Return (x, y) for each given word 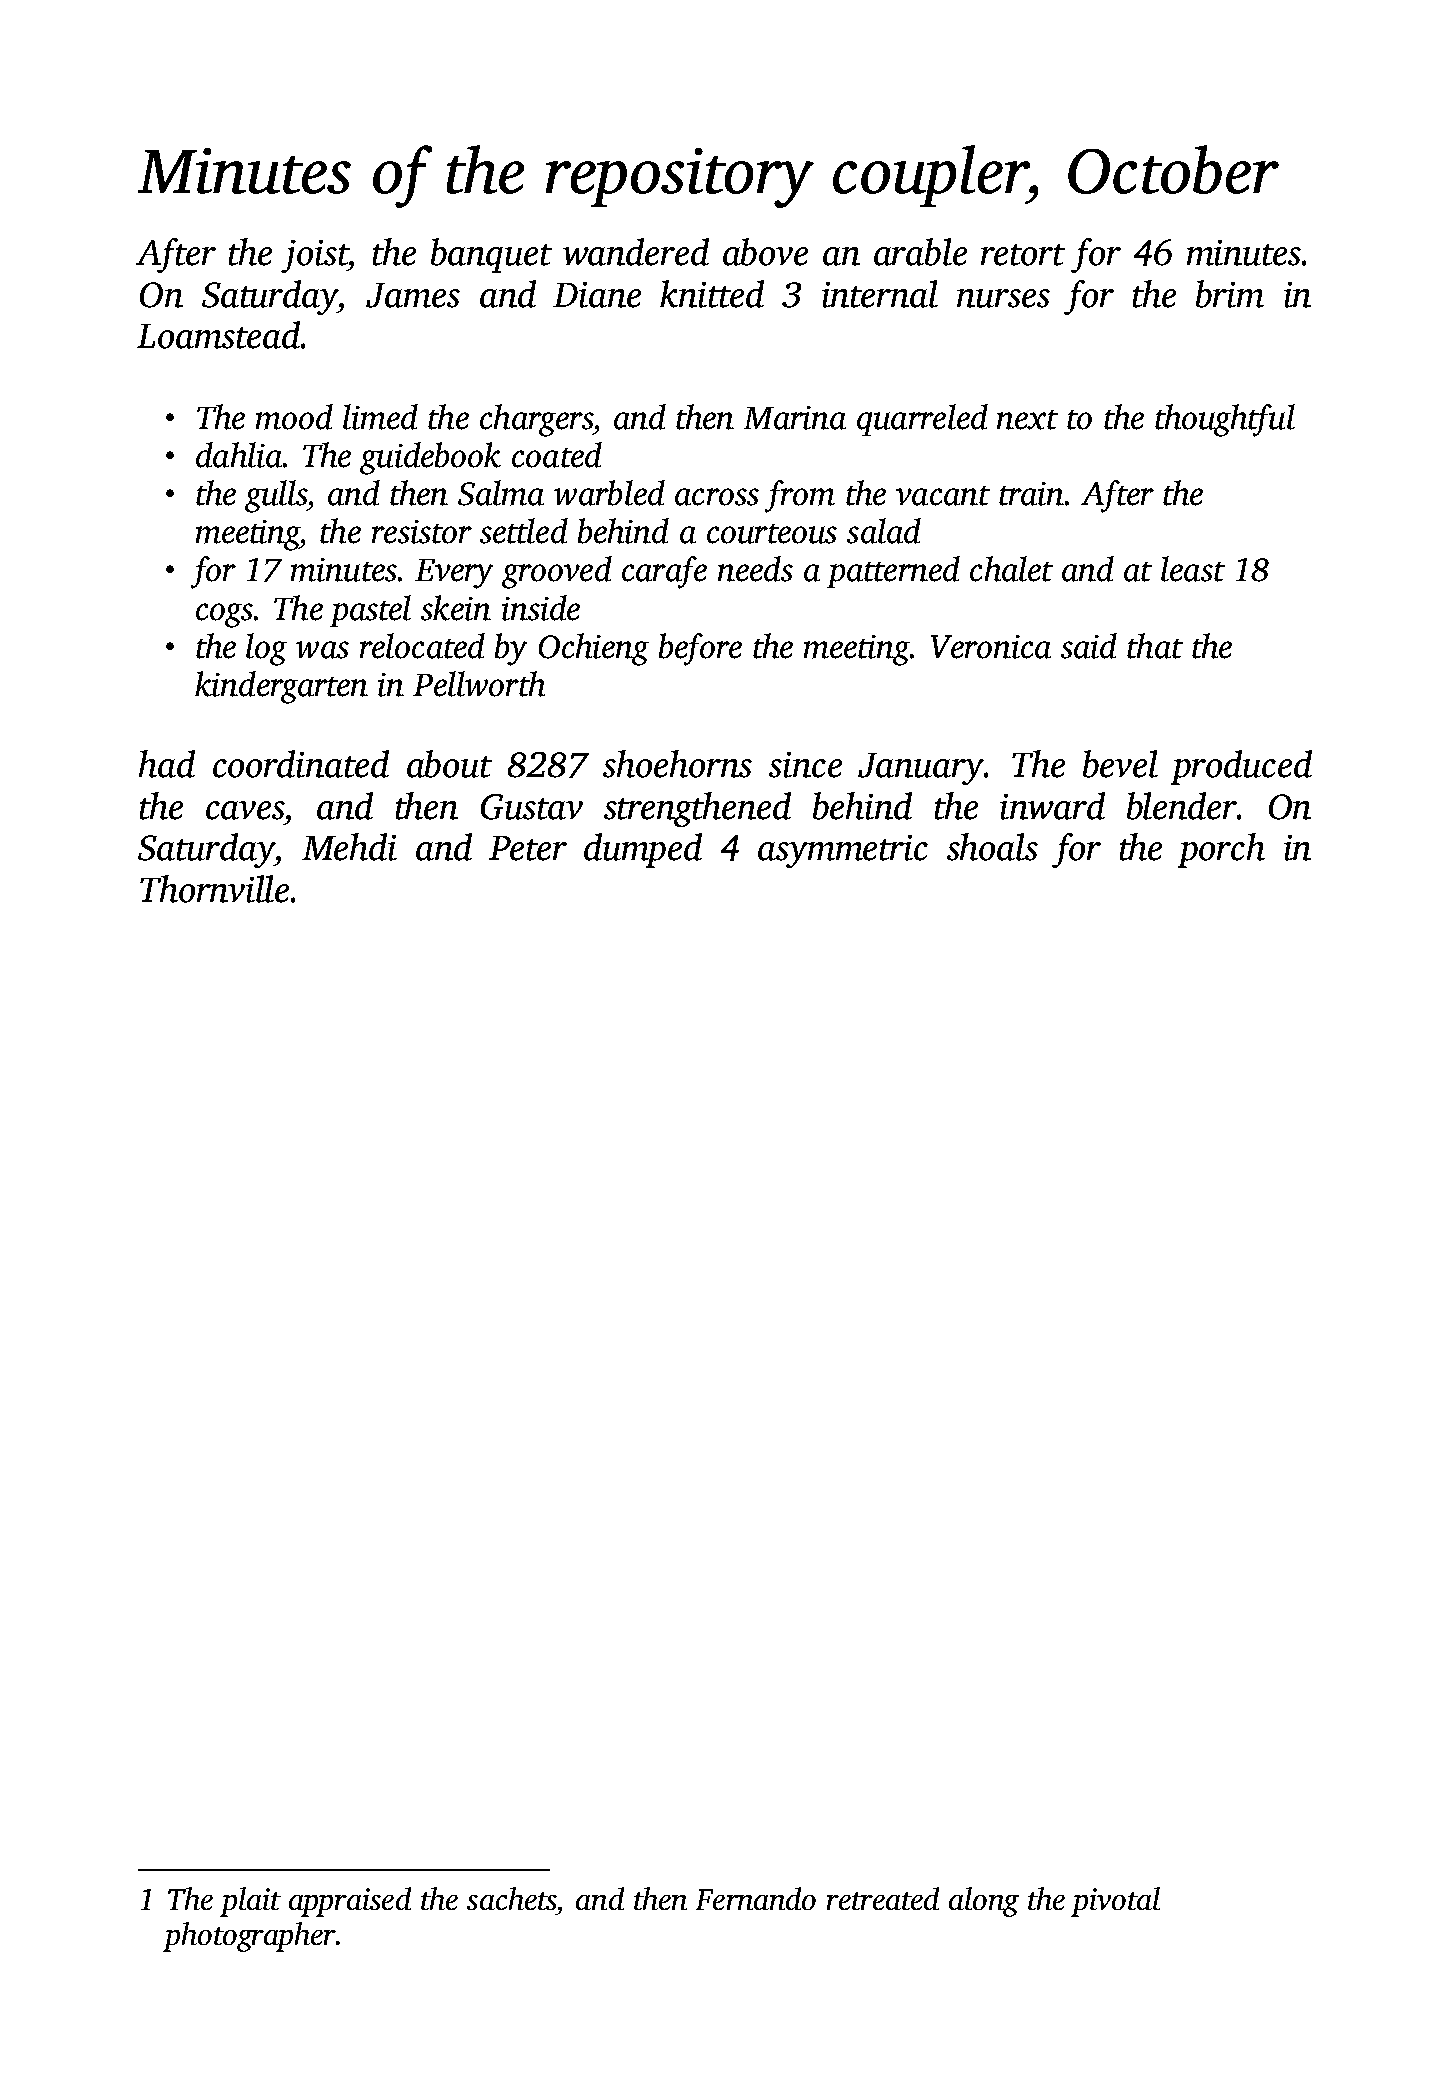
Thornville (214, 889)
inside (541, 608)
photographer (249, 1937)
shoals (992, 847)
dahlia (239, 455)
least (1193, 569)
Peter (528, 848)
